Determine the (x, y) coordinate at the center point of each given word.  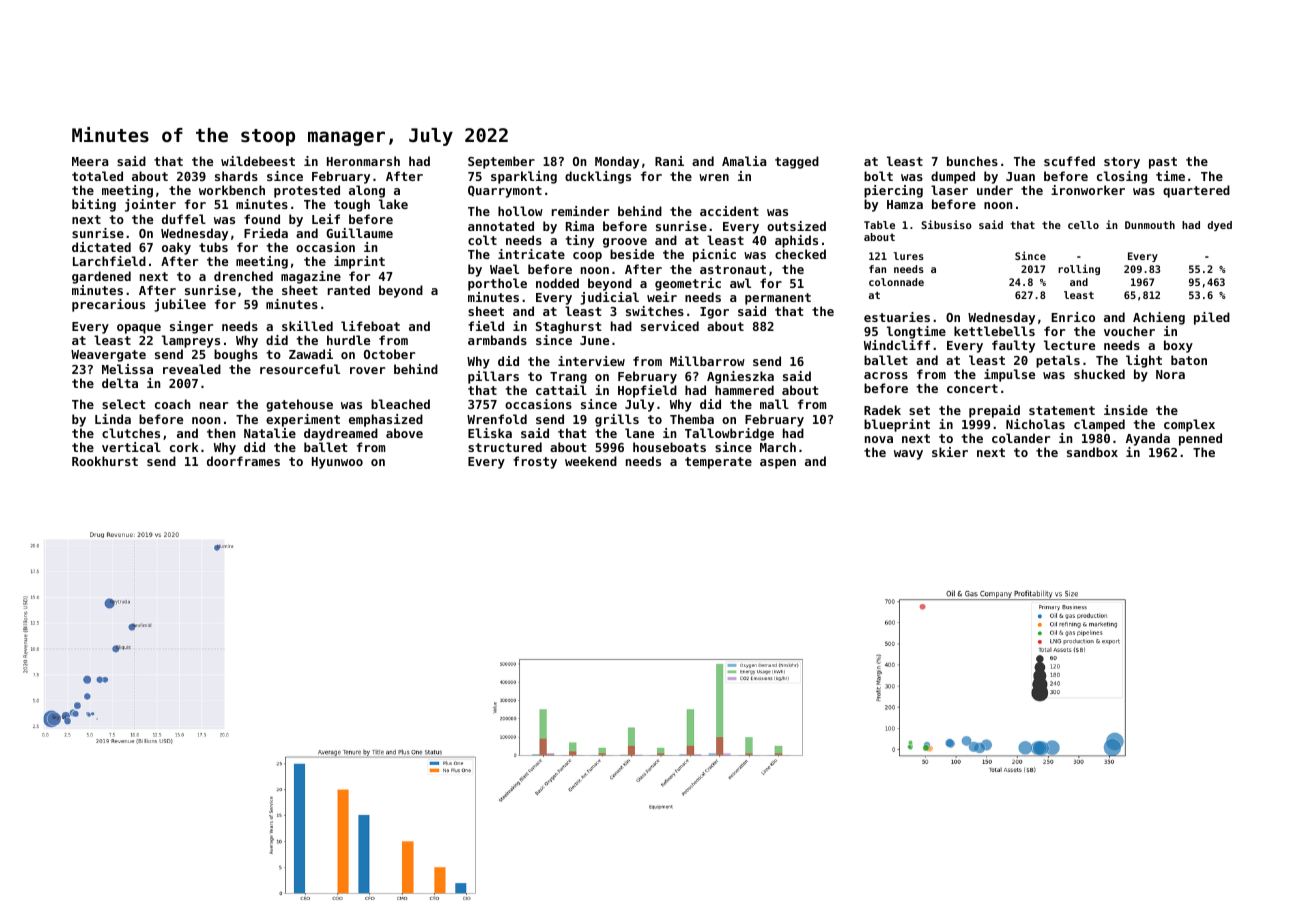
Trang (568, 378)
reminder (580, 211)
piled (1212, 318)
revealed (192, 369)
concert (972, 388)
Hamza (905, 204)
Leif (326, 219)
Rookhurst (105, 461)
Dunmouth (1150, 225)
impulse (1009, 375)
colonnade (896, 282)
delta (120, 383)
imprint (359, 262)
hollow (520, 211)
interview (591, 361)
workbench (232, 190)
